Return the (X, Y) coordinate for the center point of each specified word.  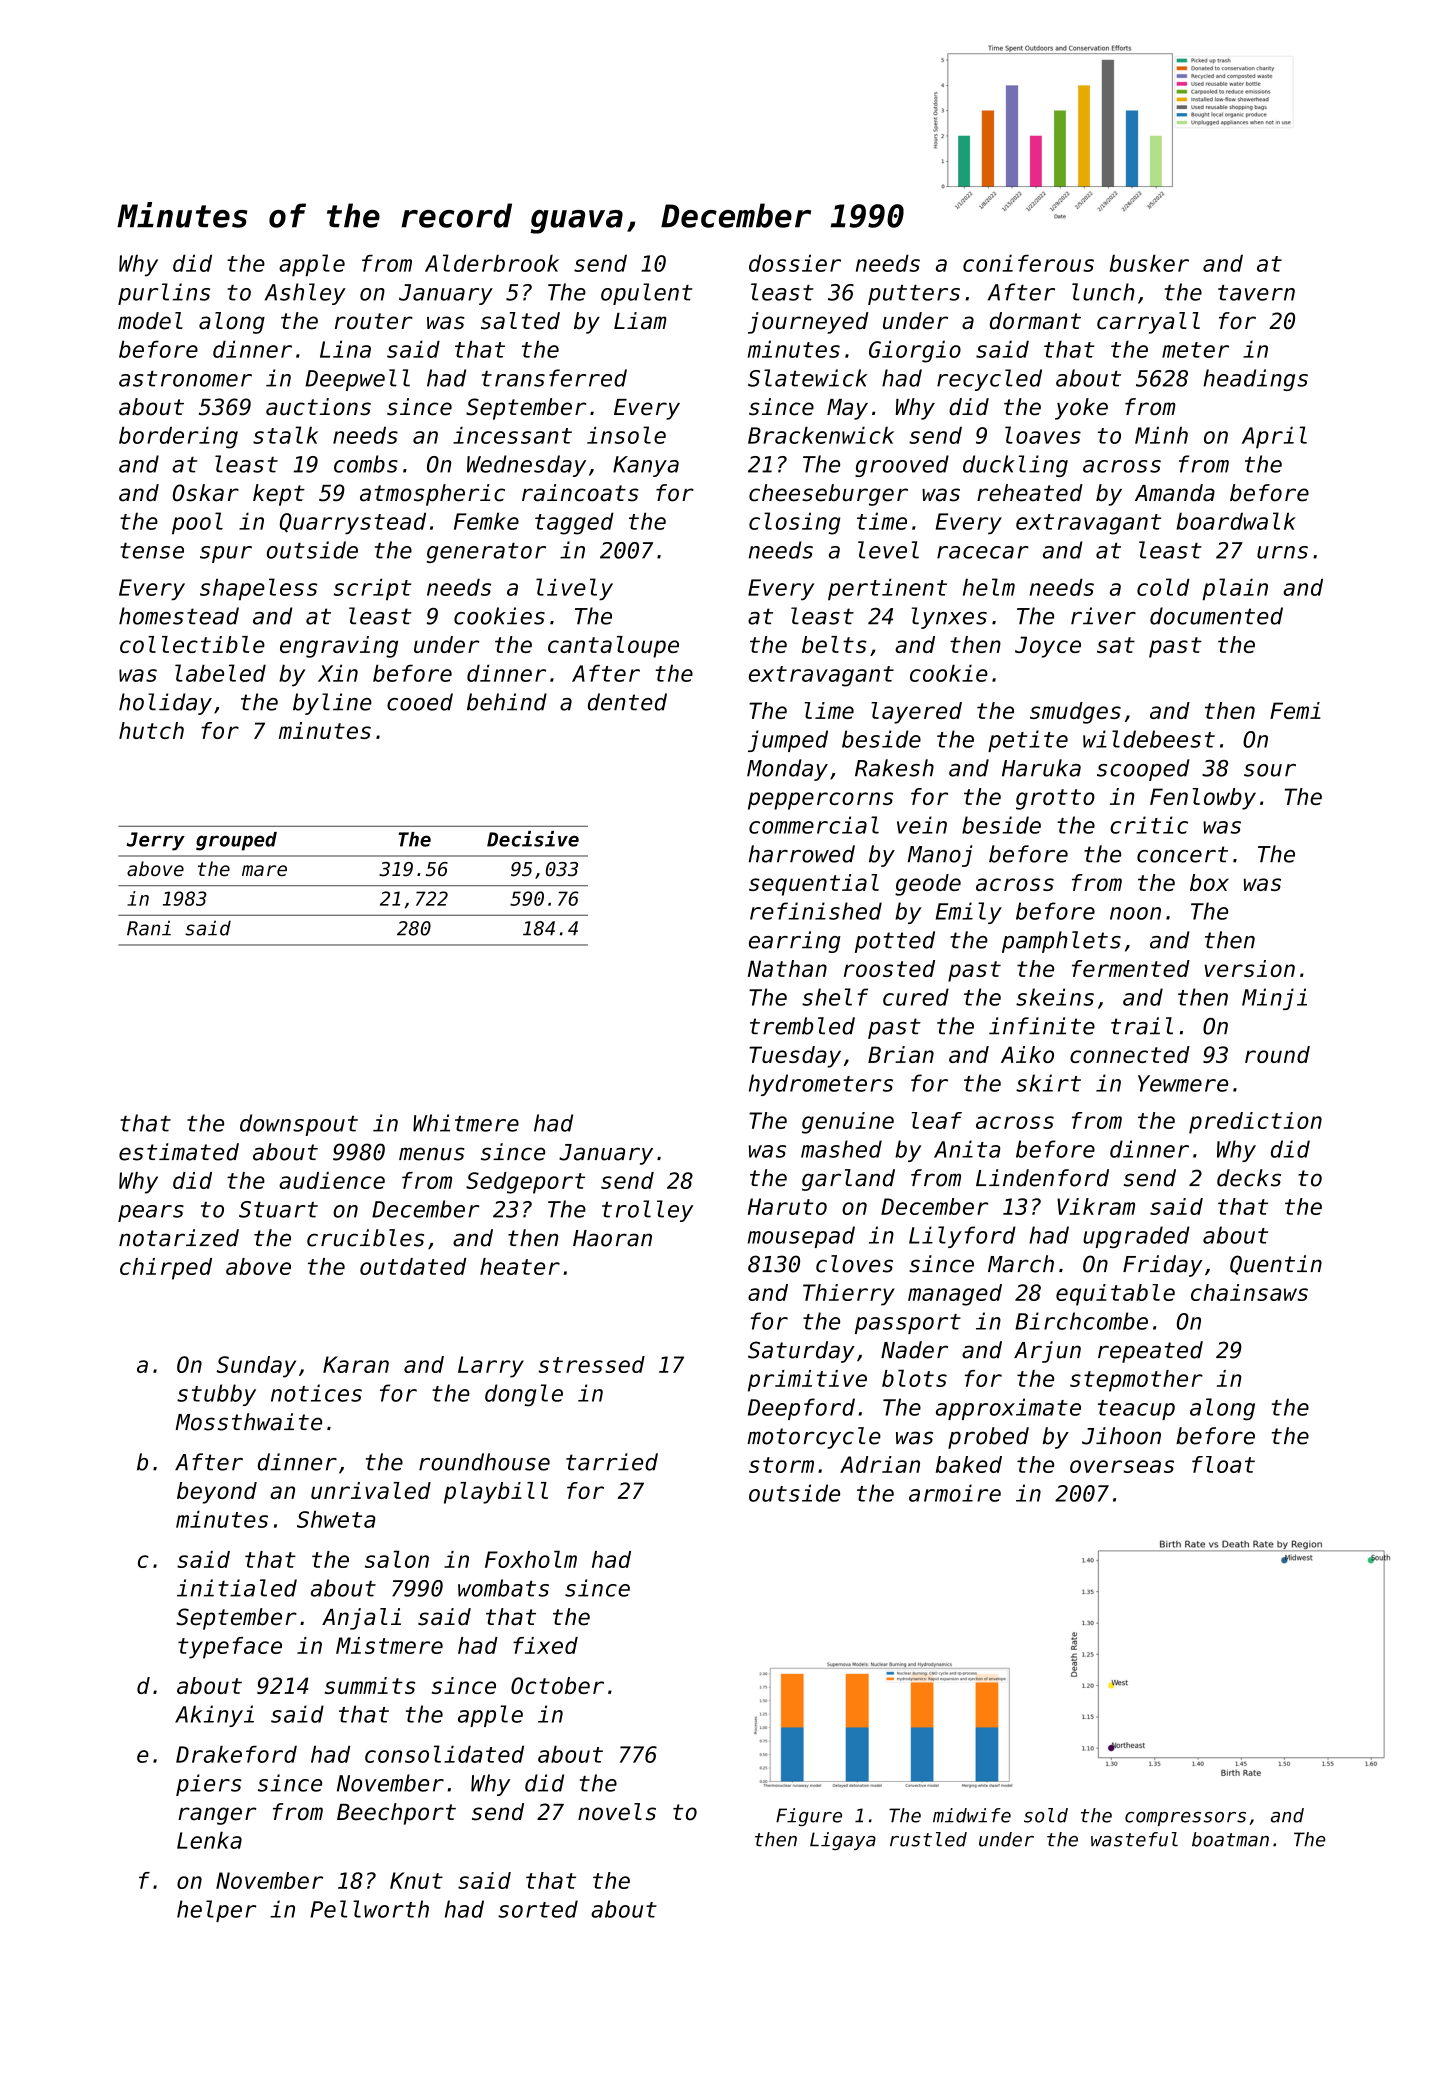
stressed (592, 1364)
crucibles (365, 1238)
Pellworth (369, 1909)
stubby (216, 1395)
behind (507, 702)
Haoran (612, 1238)
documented (1216, 616)
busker (1149, 263)
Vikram (1096, 1206)
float (1223, 1464)
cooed (420, 702)
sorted (538, 1909)
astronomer (185, 379)
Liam (640, 321)
